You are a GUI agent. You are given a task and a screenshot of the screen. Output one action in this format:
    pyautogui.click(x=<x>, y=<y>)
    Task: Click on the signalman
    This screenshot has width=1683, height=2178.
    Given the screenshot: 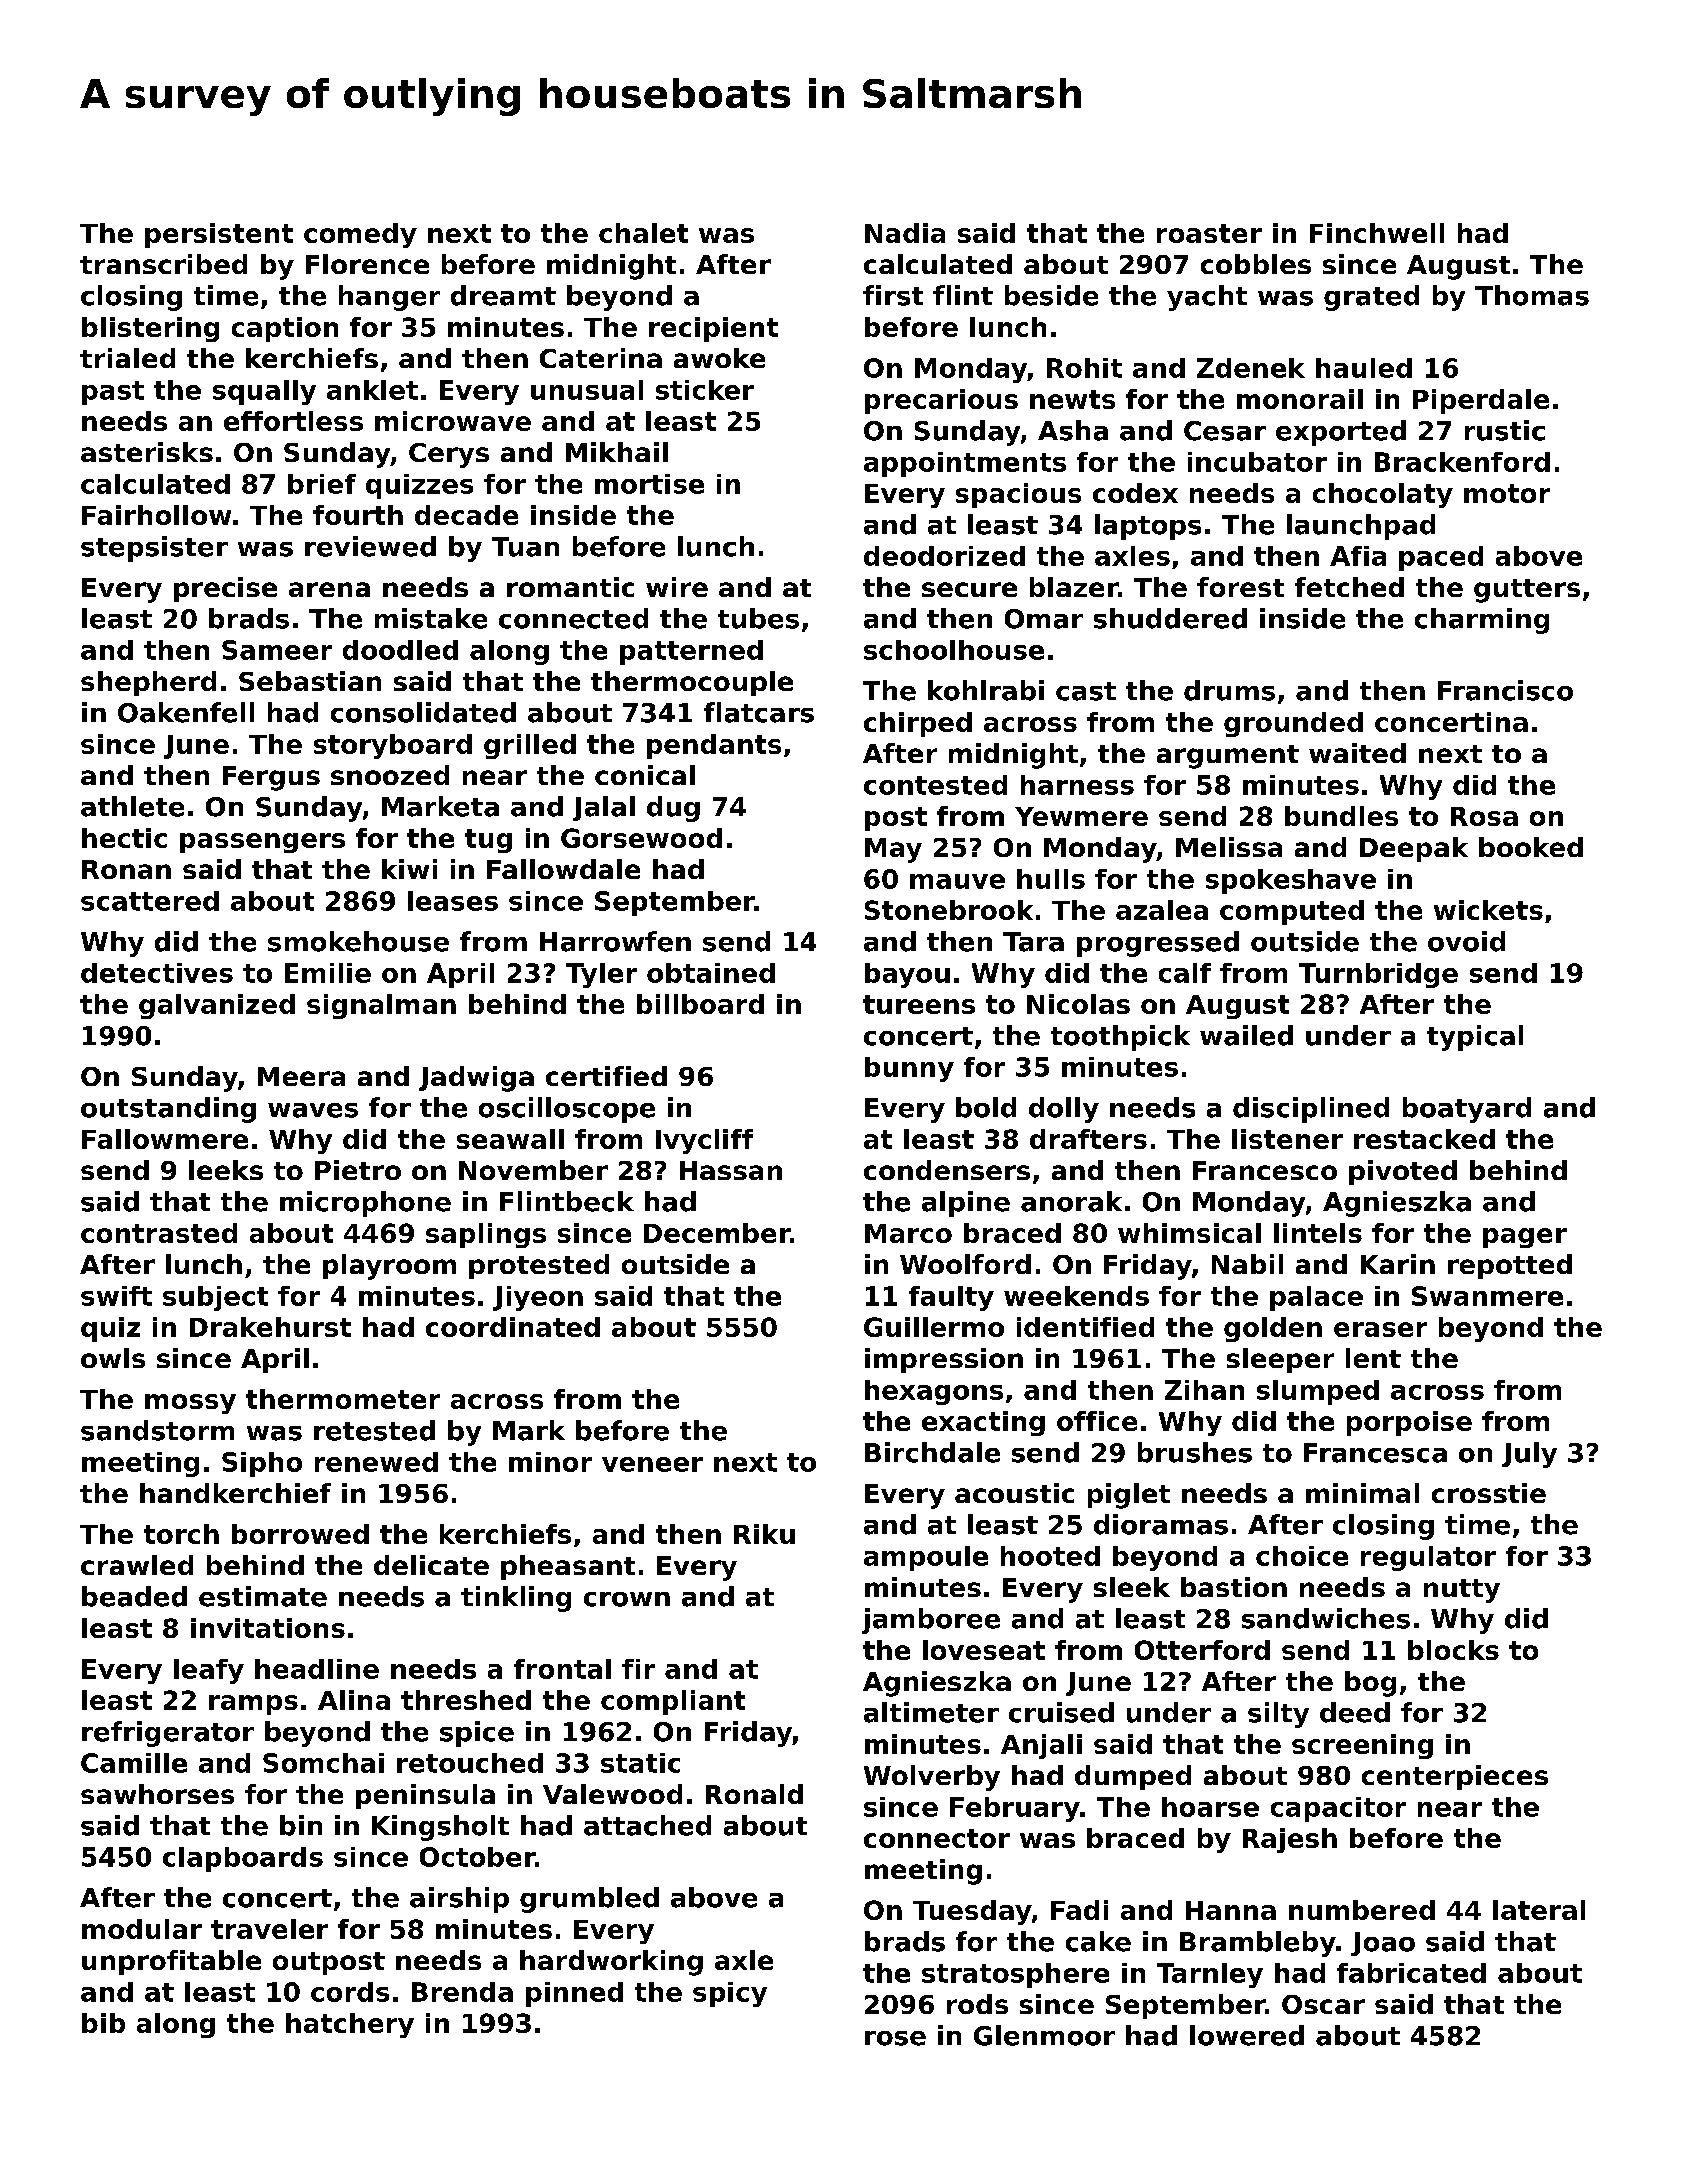 What is the action you would take?
    pyautogui.click(x=381, y=1006)
